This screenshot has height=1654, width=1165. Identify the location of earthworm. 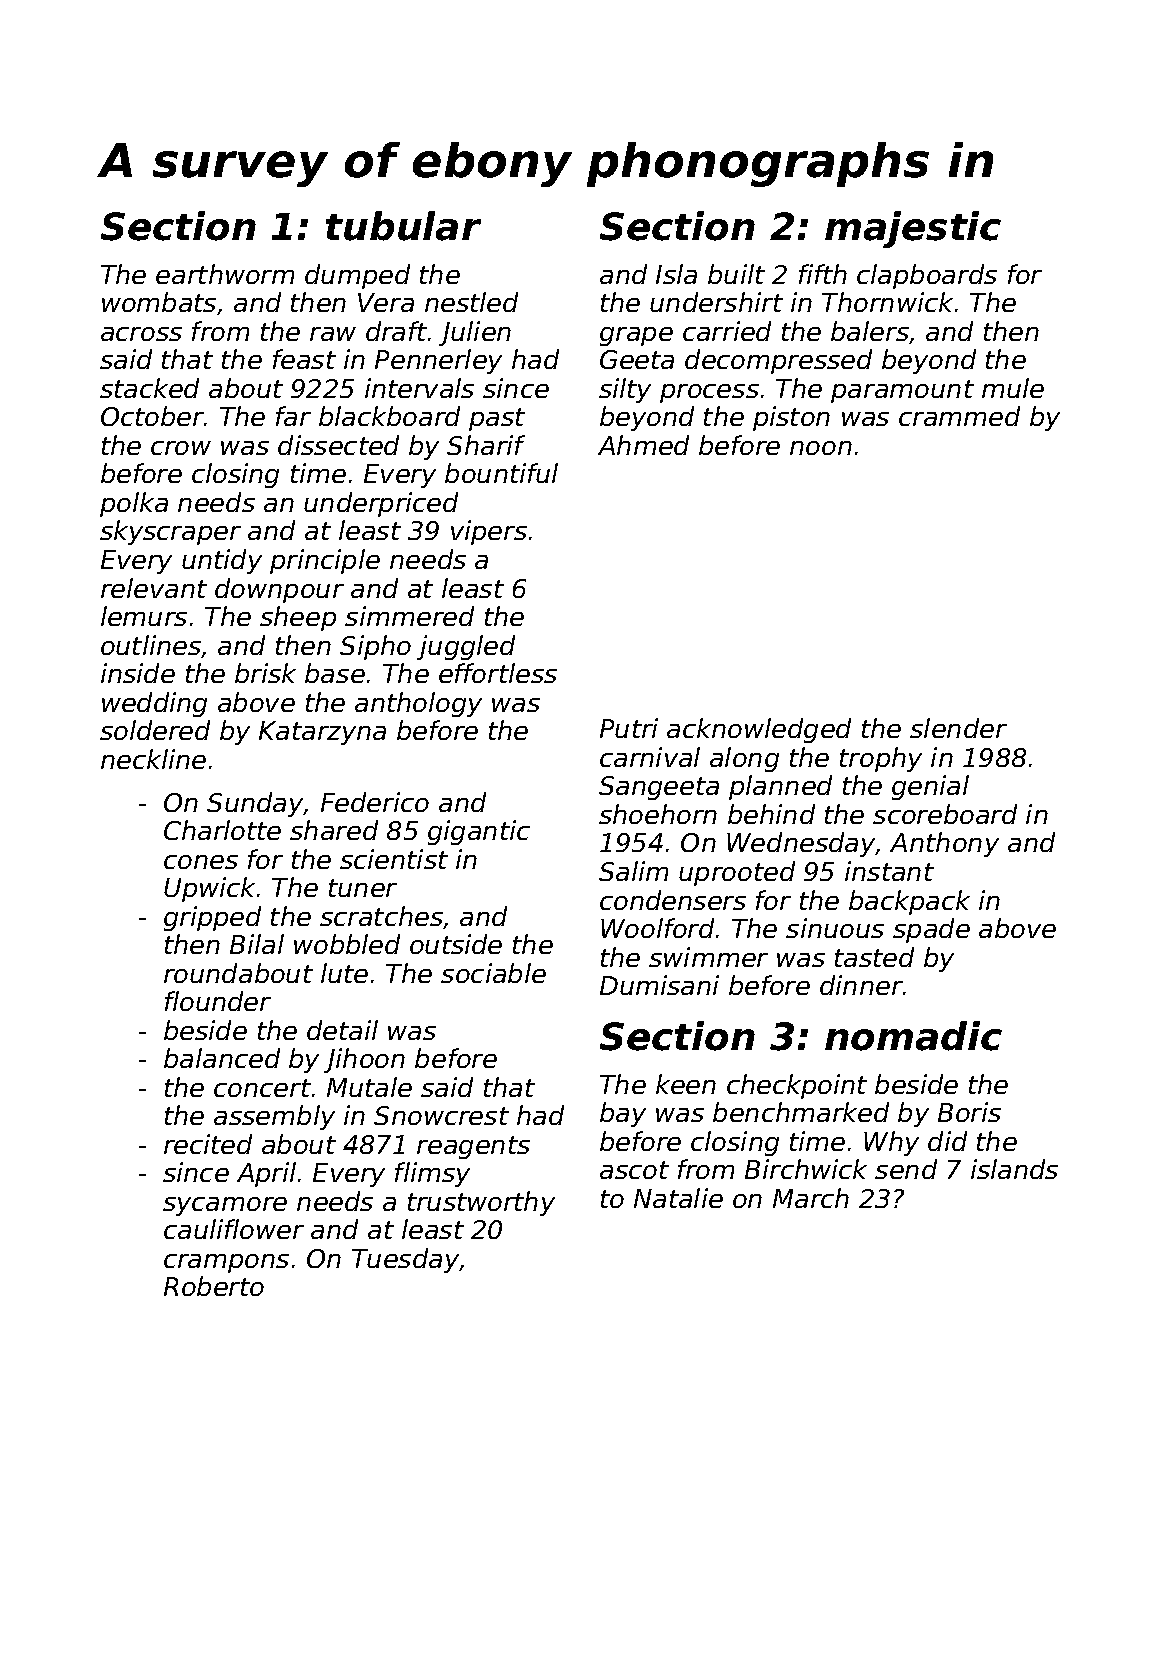
(225, 274).
